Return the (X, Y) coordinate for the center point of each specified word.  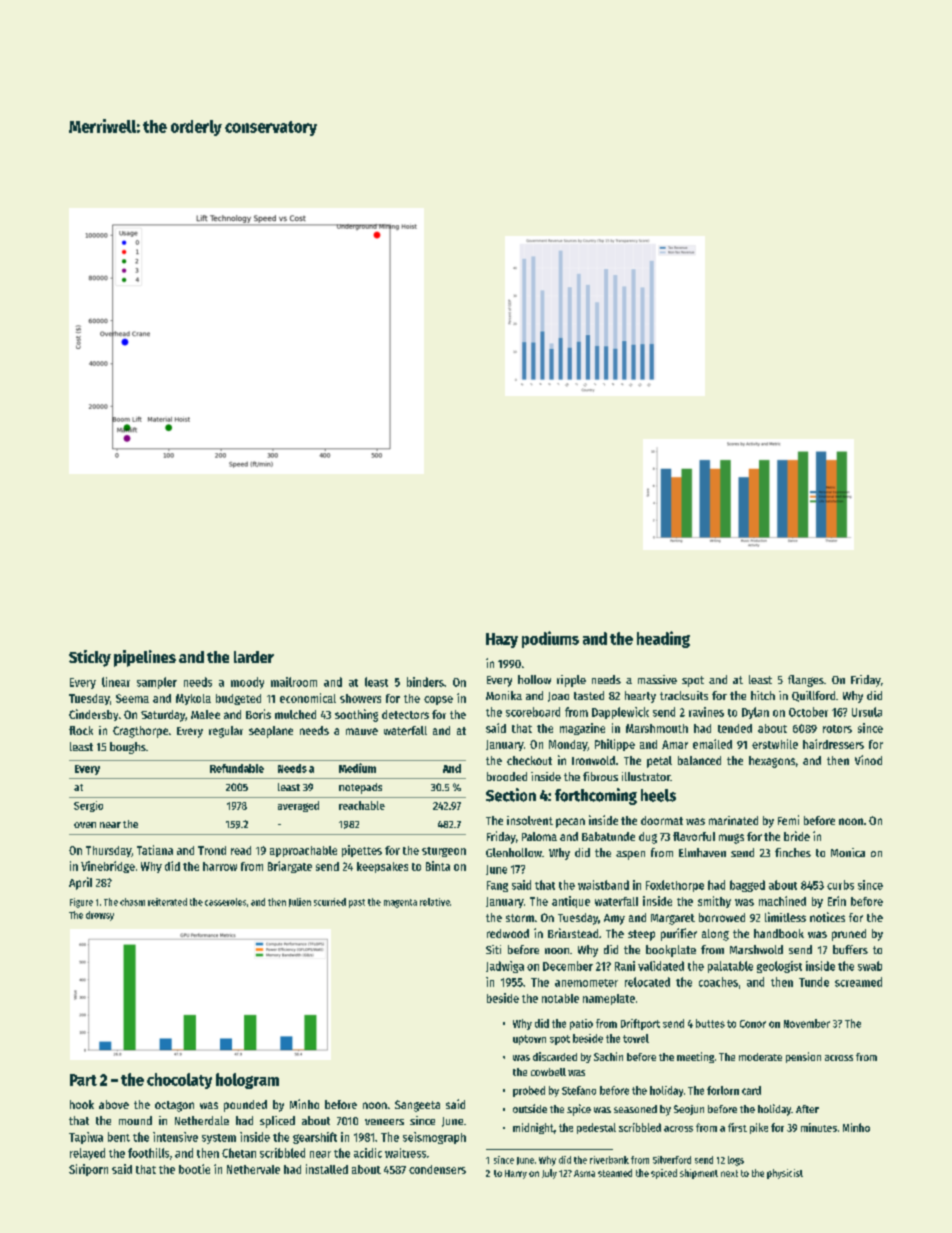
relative (435, 902)
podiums (550, 639)
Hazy (502, 640)
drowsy (100, 916)
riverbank (609, 1160)
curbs (840, 885)
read (241, 850)
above (114, 1104)
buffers (850, 949)
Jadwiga (505, 967)
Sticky (90, 658)
